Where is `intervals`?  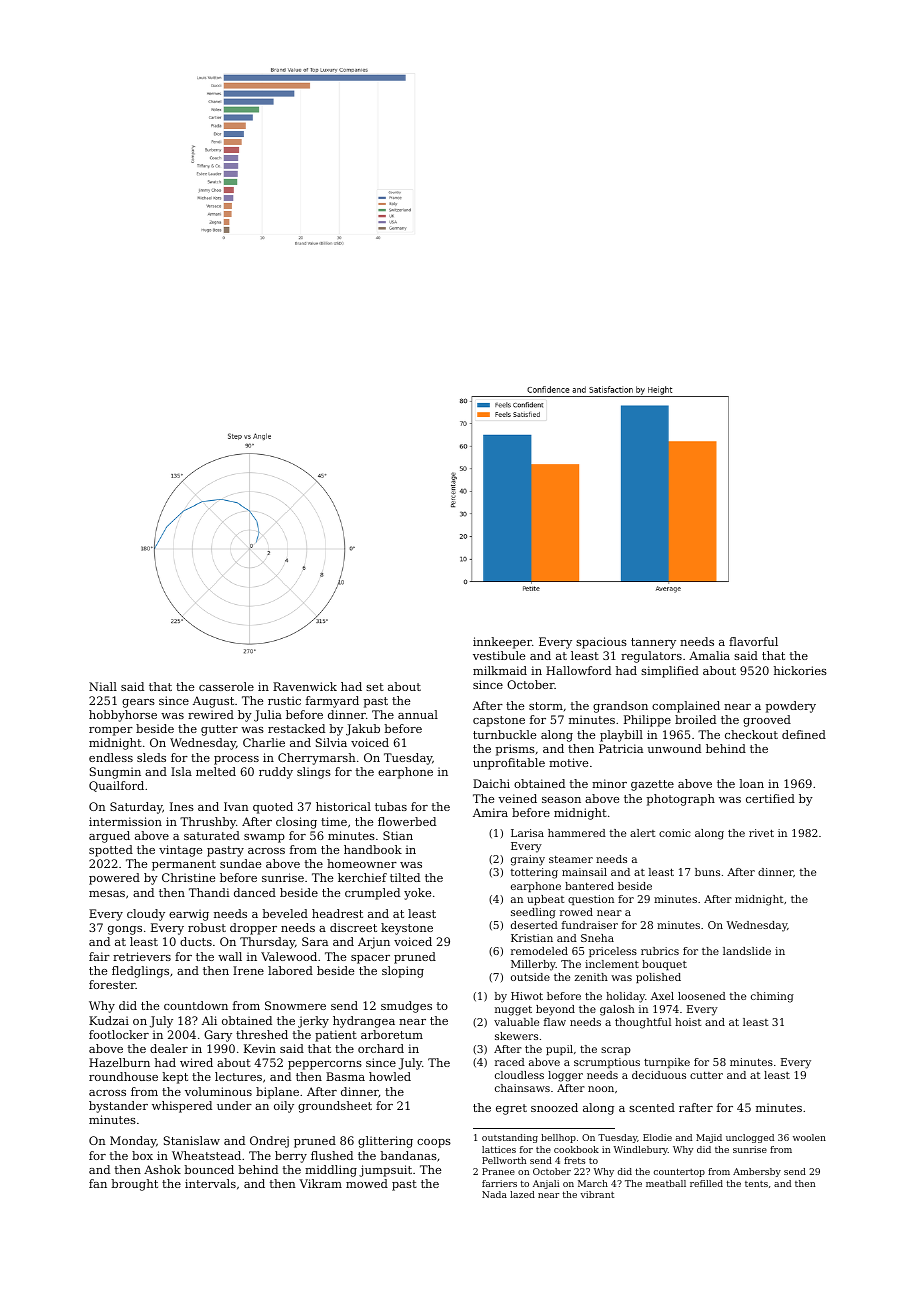
intervals is located at coordinates (210, 1183).
